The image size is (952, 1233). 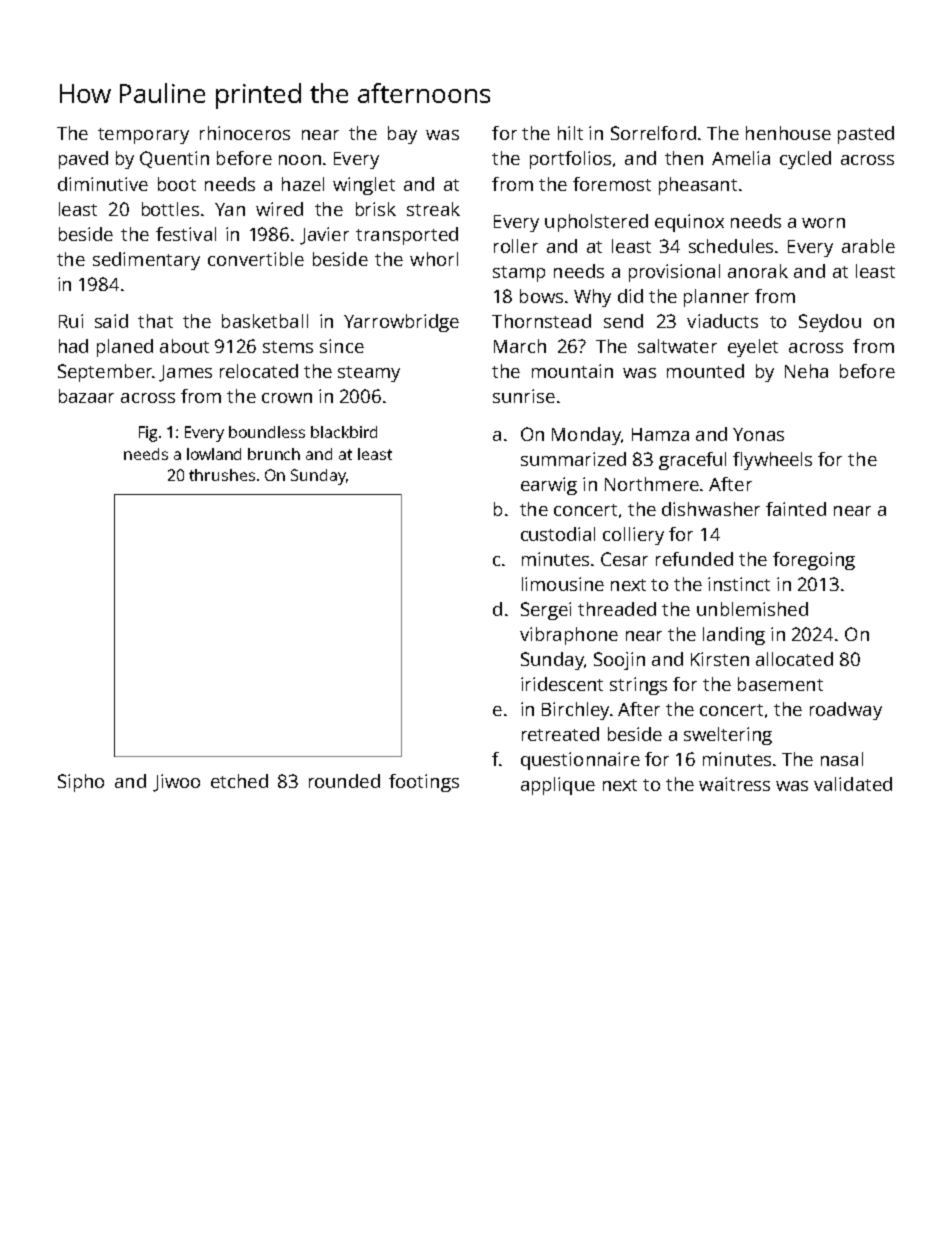 I want to click on hilt, so click(x=570, y=133).
